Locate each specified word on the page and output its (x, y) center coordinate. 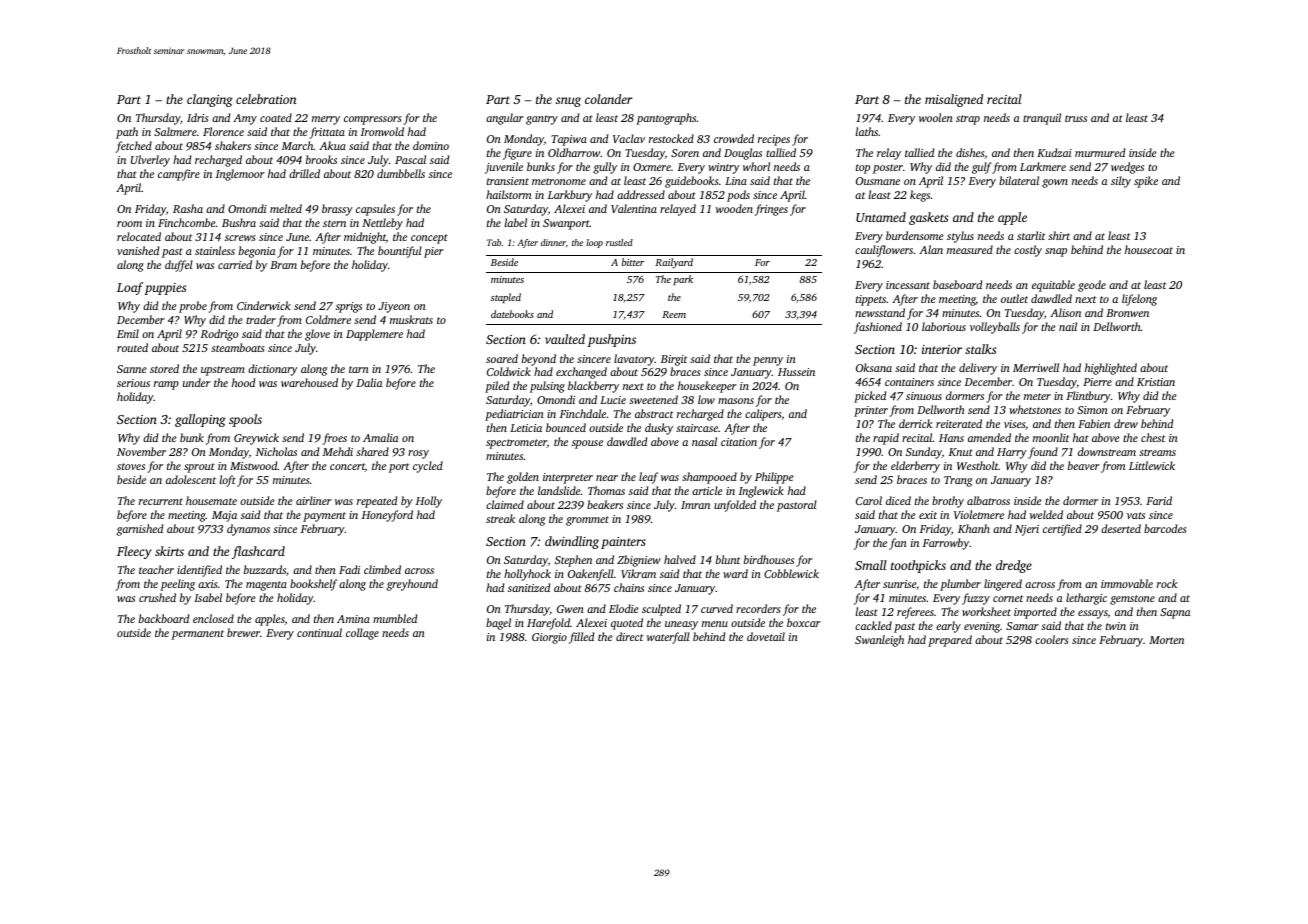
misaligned (954, 100)
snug (568, 102)
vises (1015, 425)
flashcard (258, 552)
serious (133, 383)
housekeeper (707, 387)
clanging (210, 100)
